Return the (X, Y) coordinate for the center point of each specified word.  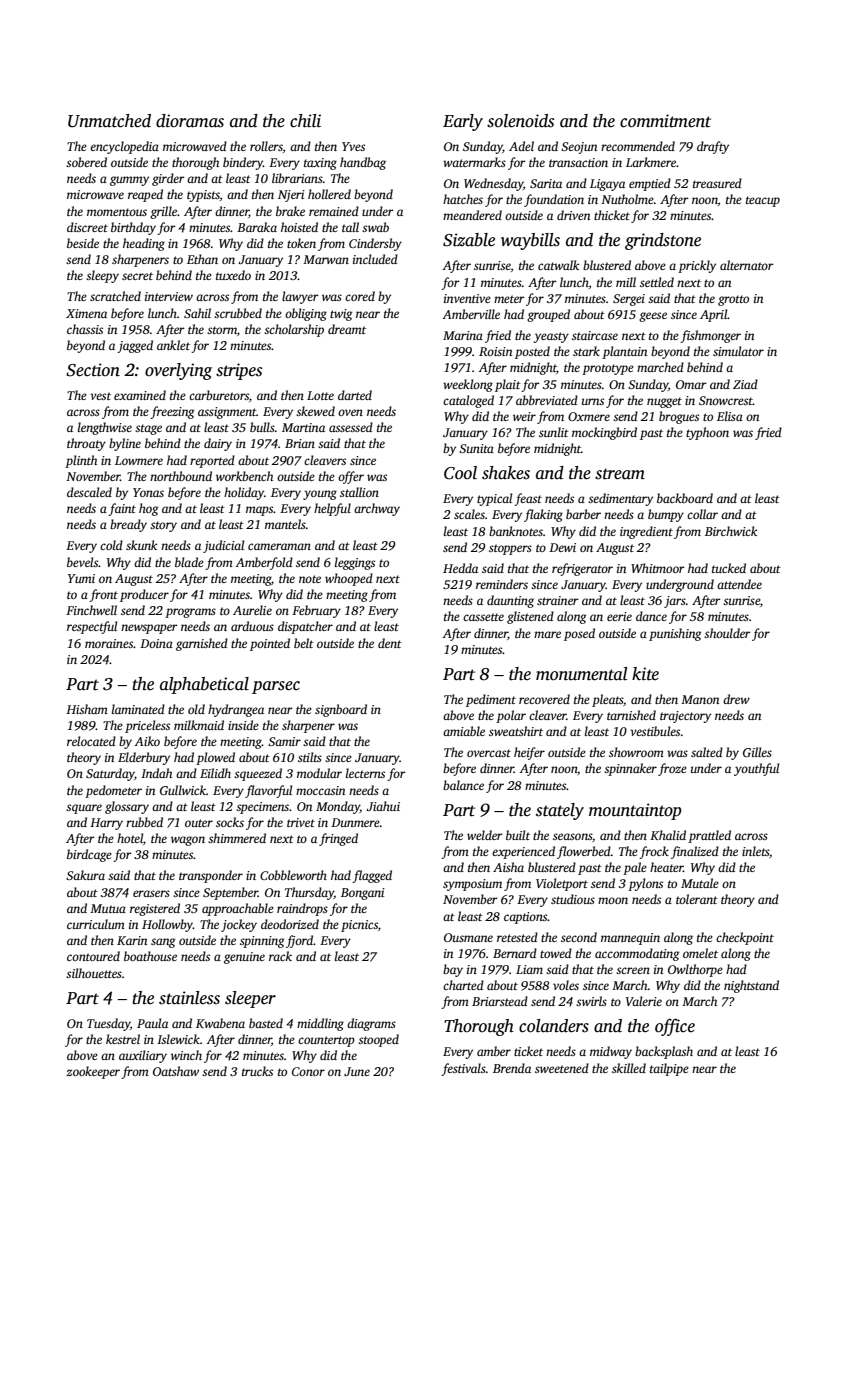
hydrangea (236, 710)
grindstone (663, 241)
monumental (582, 674)
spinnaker (630, 769)
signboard (341, 710)
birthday (133, 228)
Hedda (460, 568)
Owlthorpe (695, 970)
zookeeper (93, 1072)
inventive (467, 298)
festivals (463, 1069)
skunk (141, 545)
